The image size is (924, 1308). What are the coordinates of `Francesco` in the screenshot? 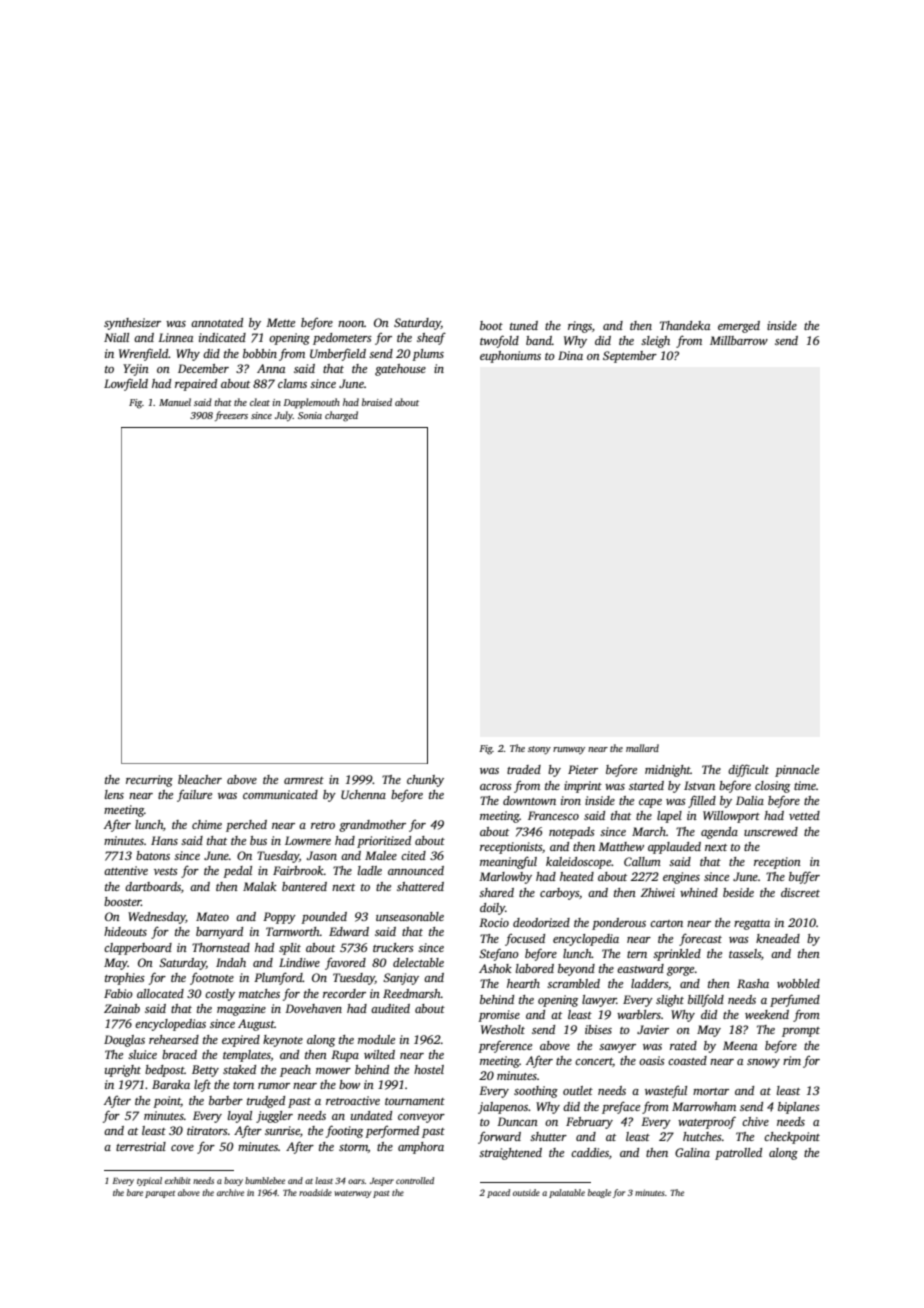 It's located at (553, 815).
